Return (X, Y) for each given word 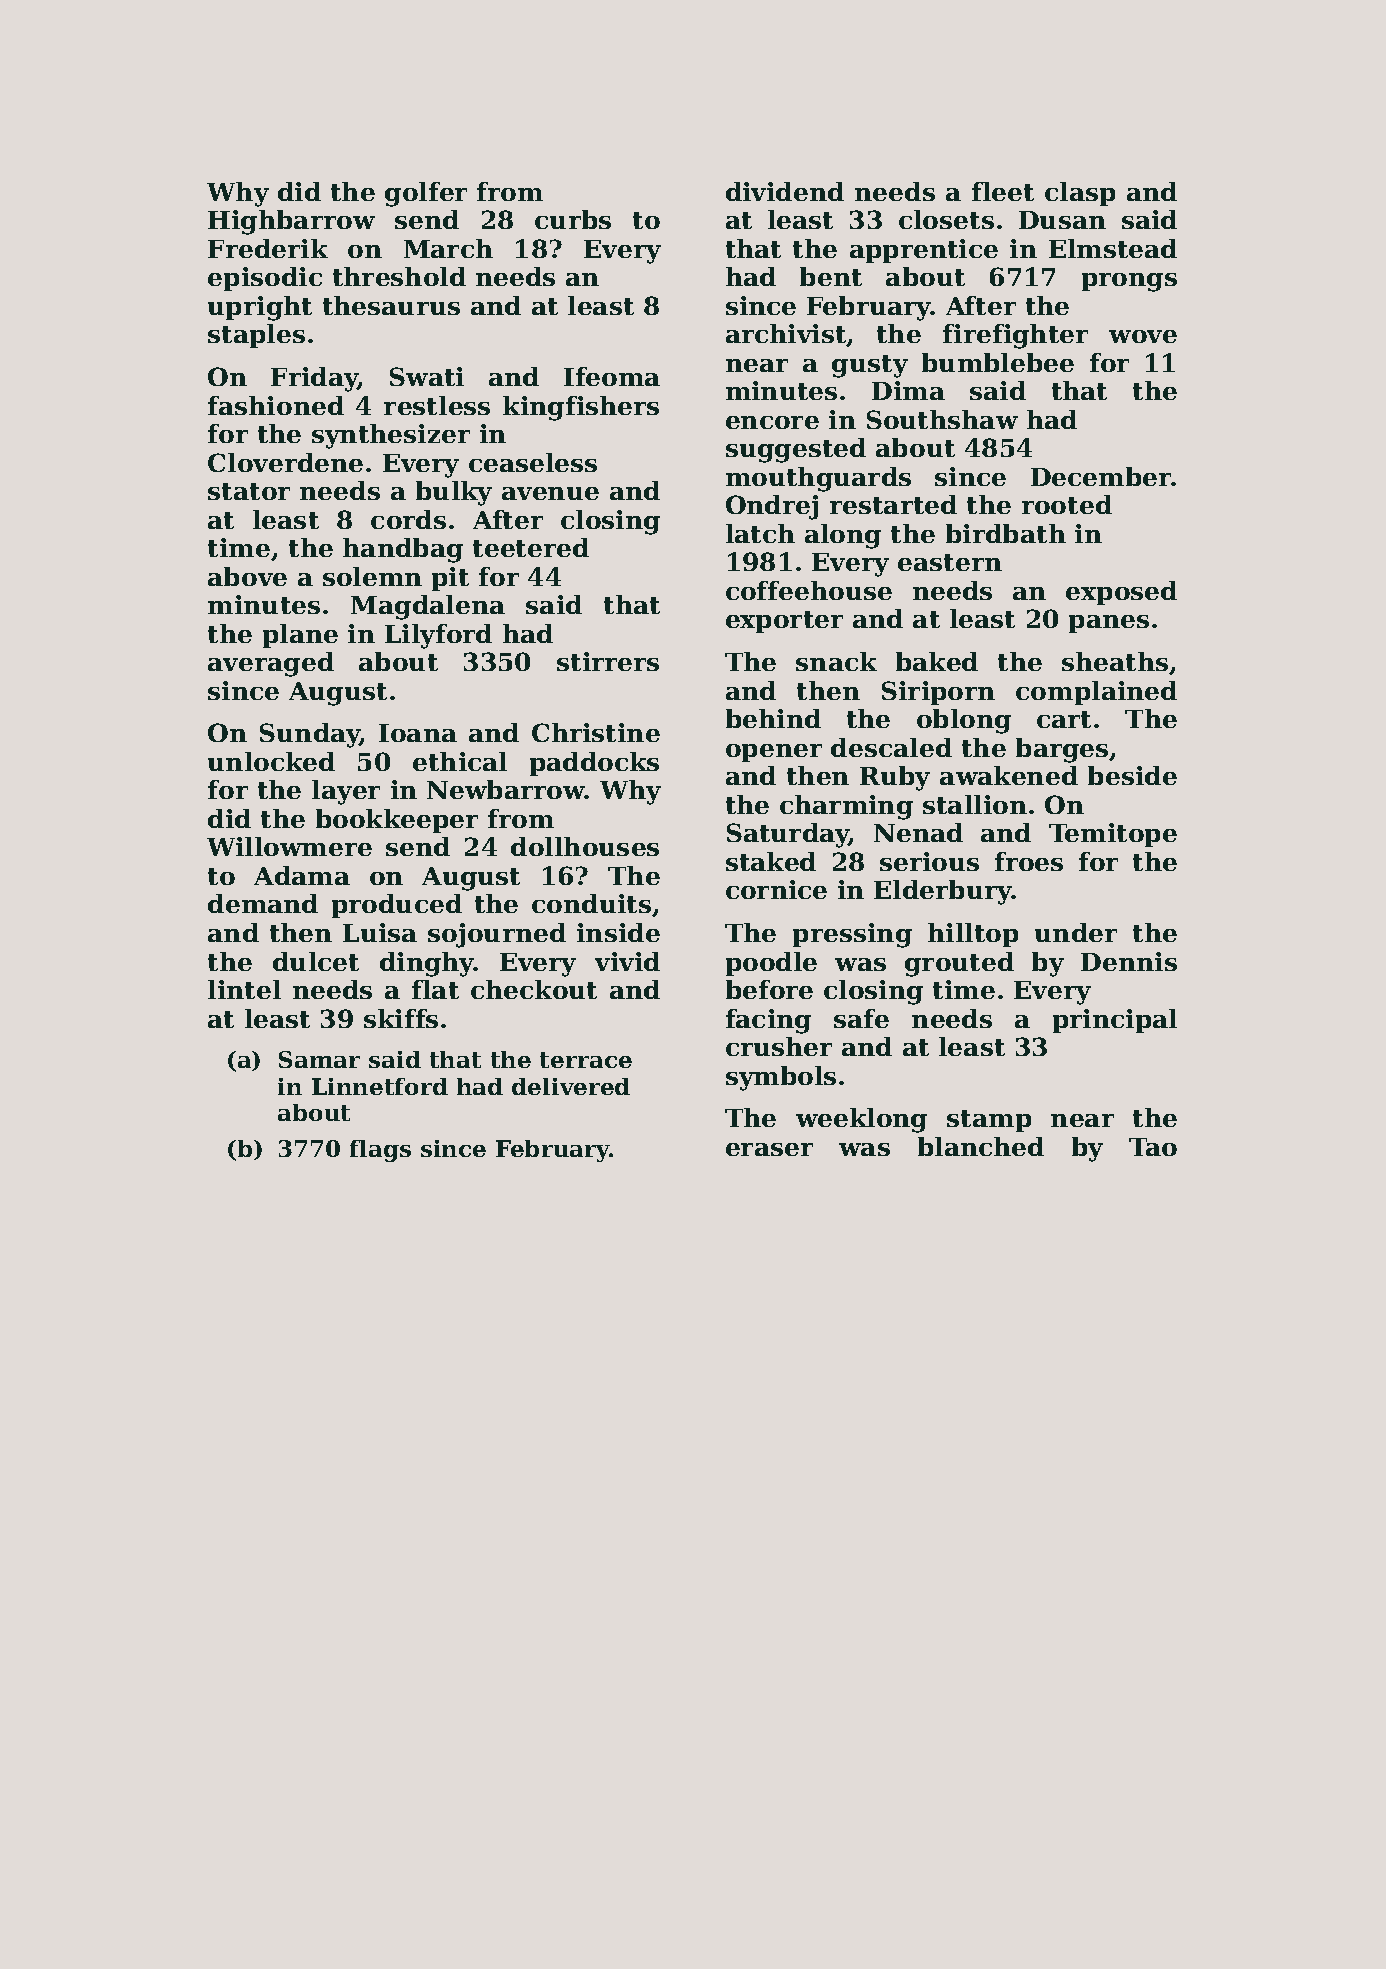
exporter (784, 622)
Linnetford (380, 1086)
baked (937, 661)
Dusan (1062, 220)
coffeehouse (809, 590)
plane (300, 636)
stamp (989, 1121)
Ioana (418, 733)
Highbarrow (291, 222)
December (1101, 476)
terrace (586, 1060)
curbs (573, 219)
